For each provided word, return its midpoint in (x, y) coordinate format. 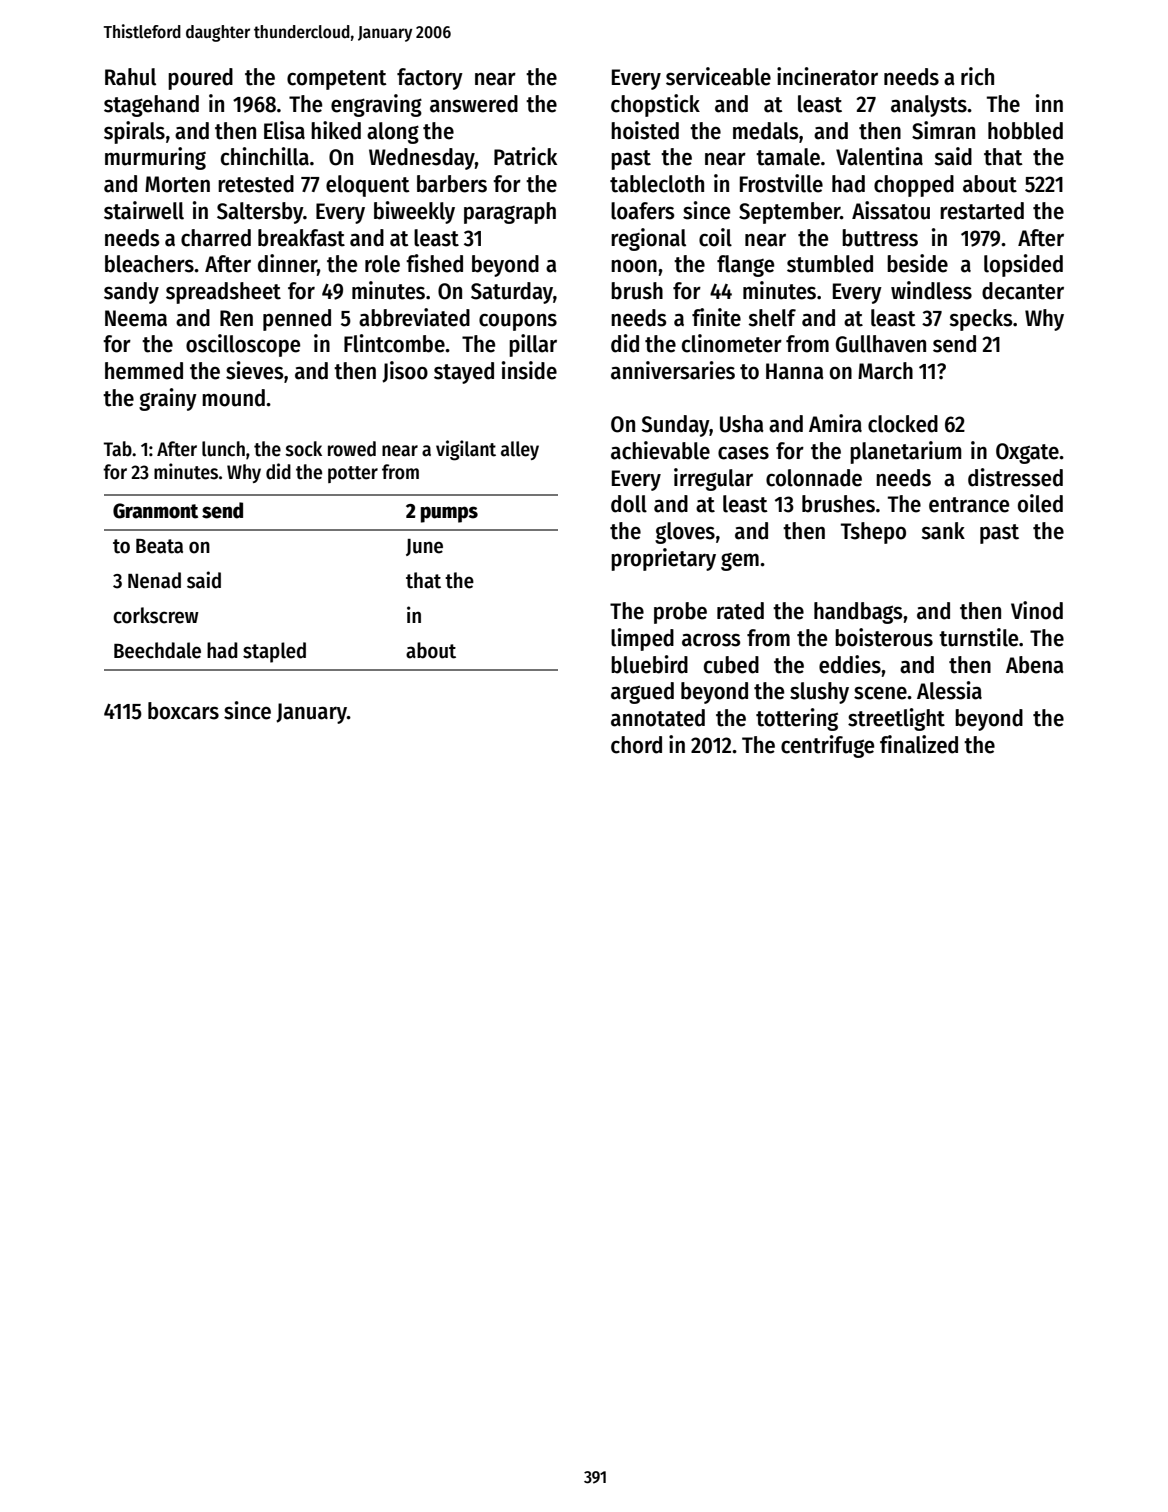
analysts (929, 106)
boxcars (183, 711)
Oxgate (1027, 453)
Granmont (155, 511)
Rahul (130, 77)
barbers (452, 184)
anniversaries (673, 370)
